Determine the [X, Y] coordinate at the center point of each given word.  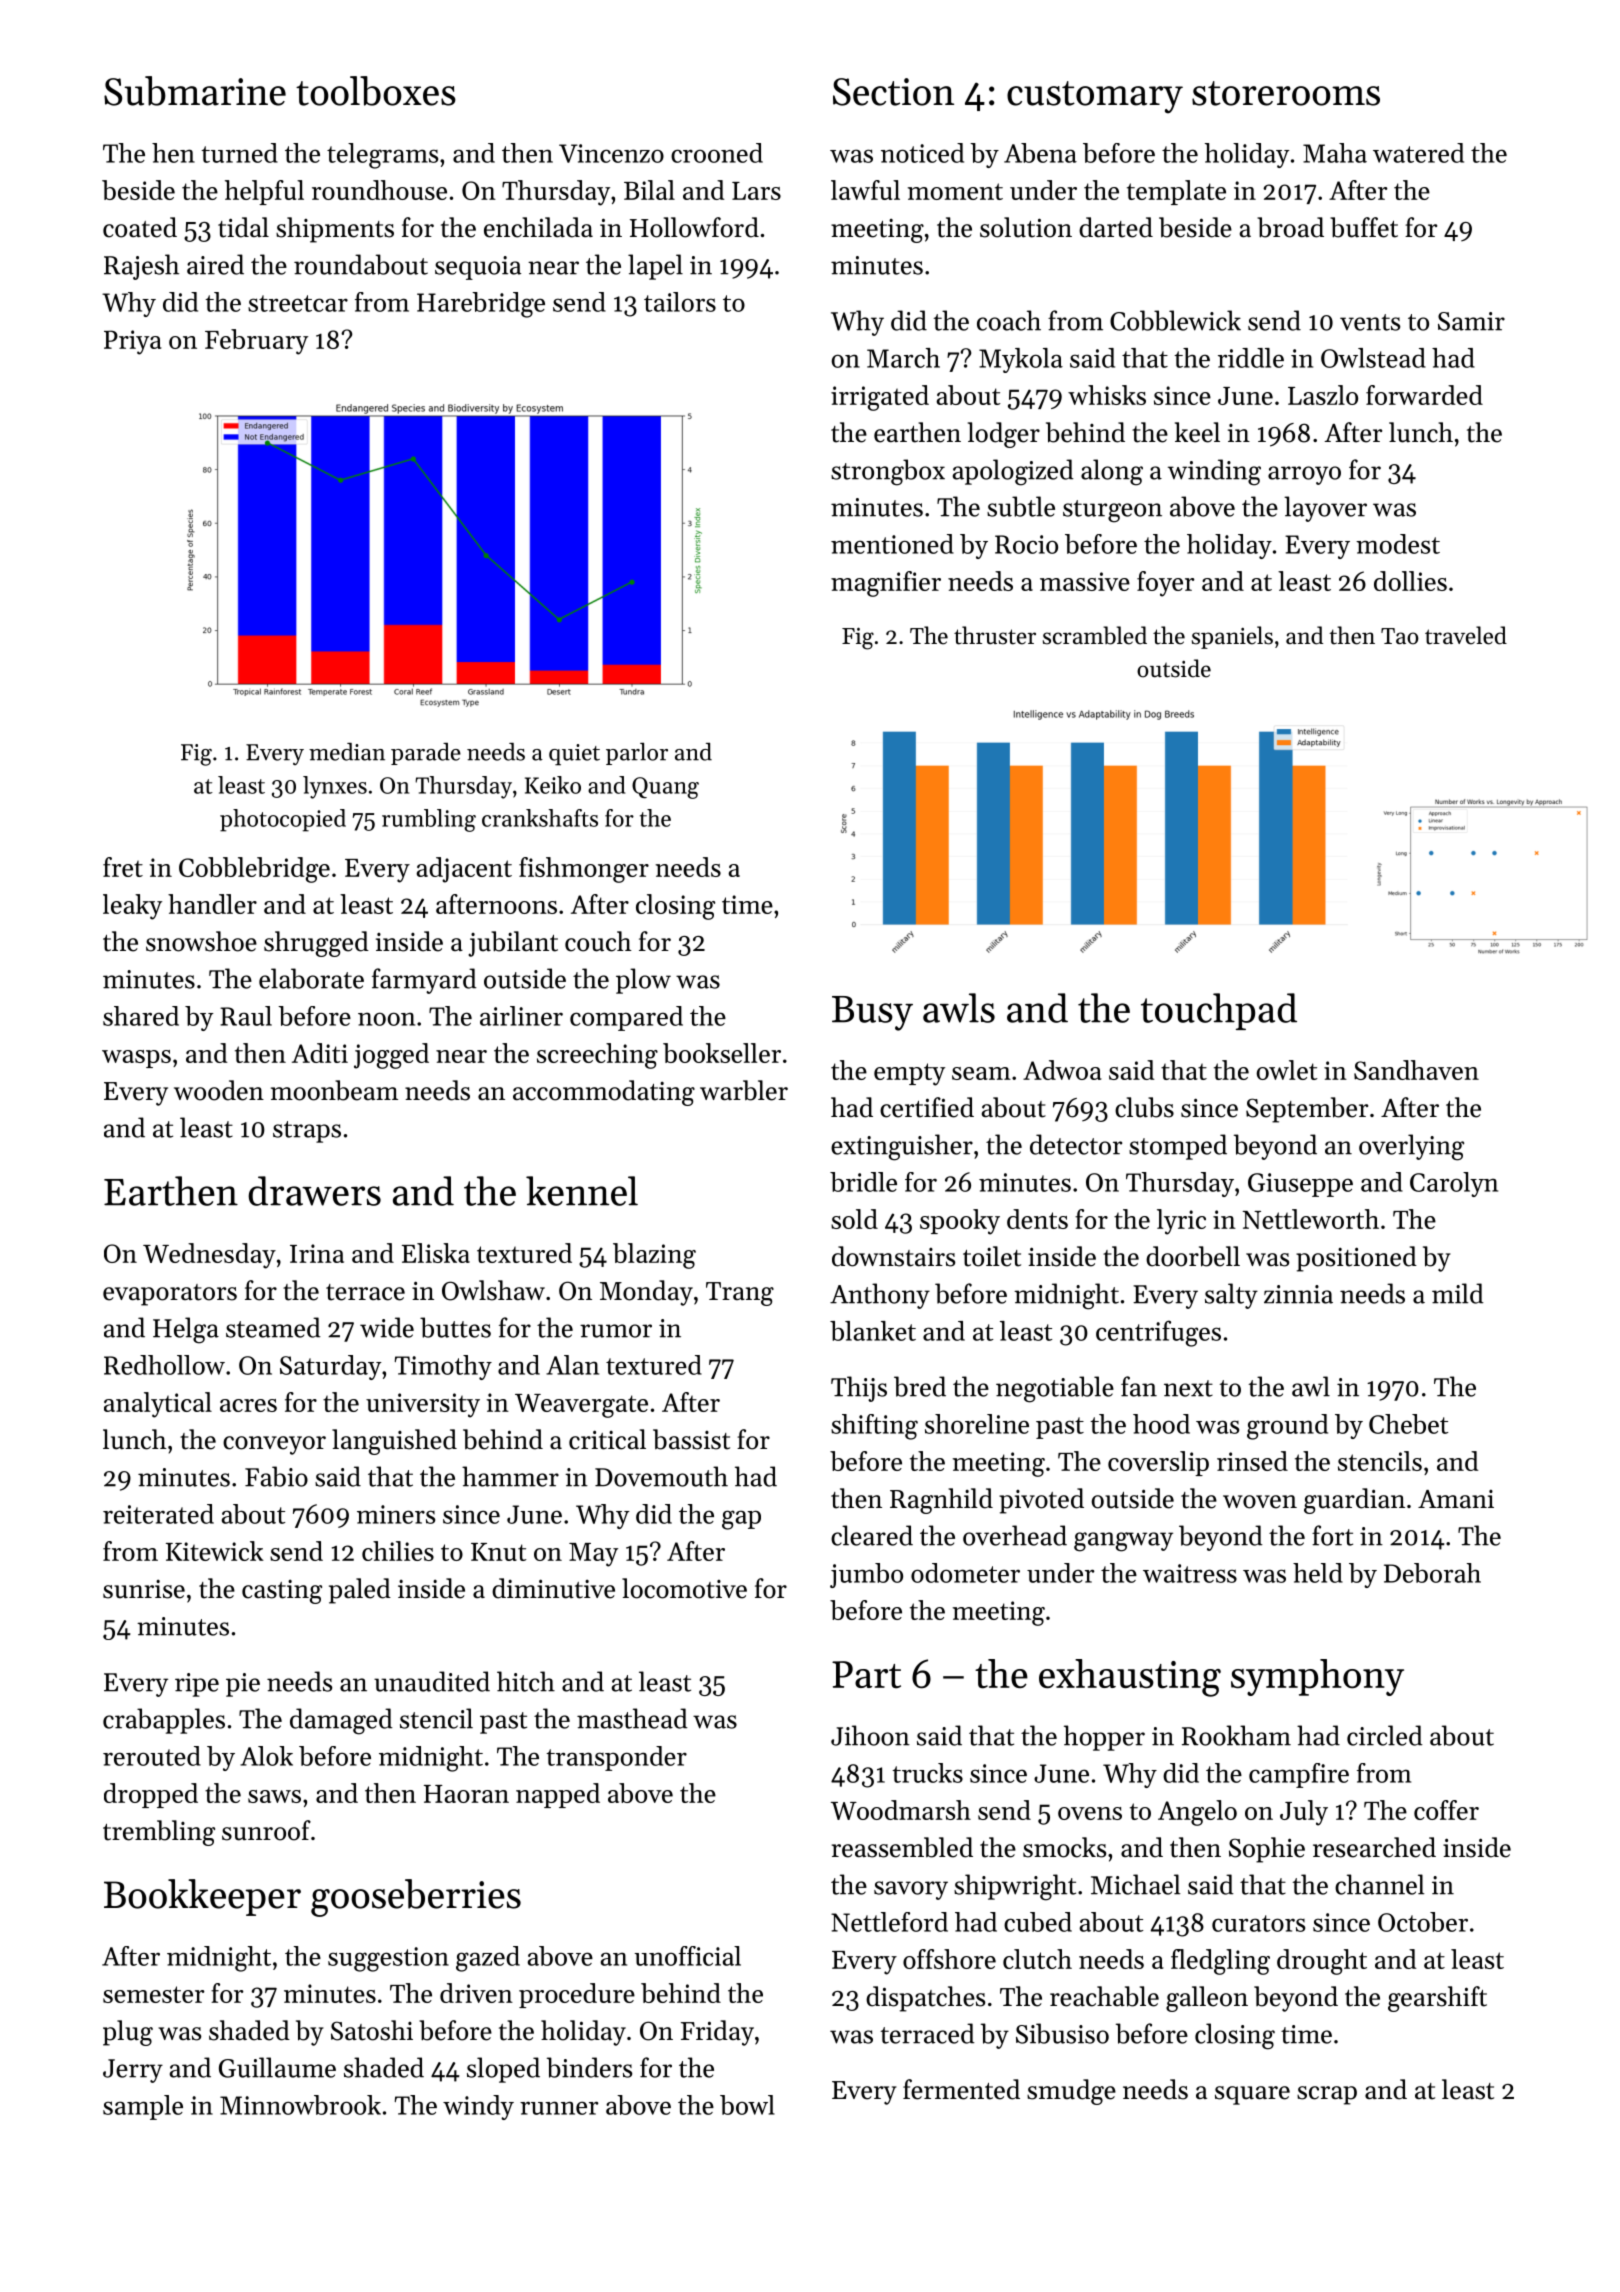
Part [866, 1675]
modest [1398, 544]
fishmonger [584, 870]
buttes [455, 1327]
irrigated [880, 398]
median [347, 752]
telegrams [382, 156]
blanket [873, 1331]
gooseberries [416, 1898]
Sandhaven [1416, 1070]
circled [1385, 1735]
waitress [1190, 1573]
